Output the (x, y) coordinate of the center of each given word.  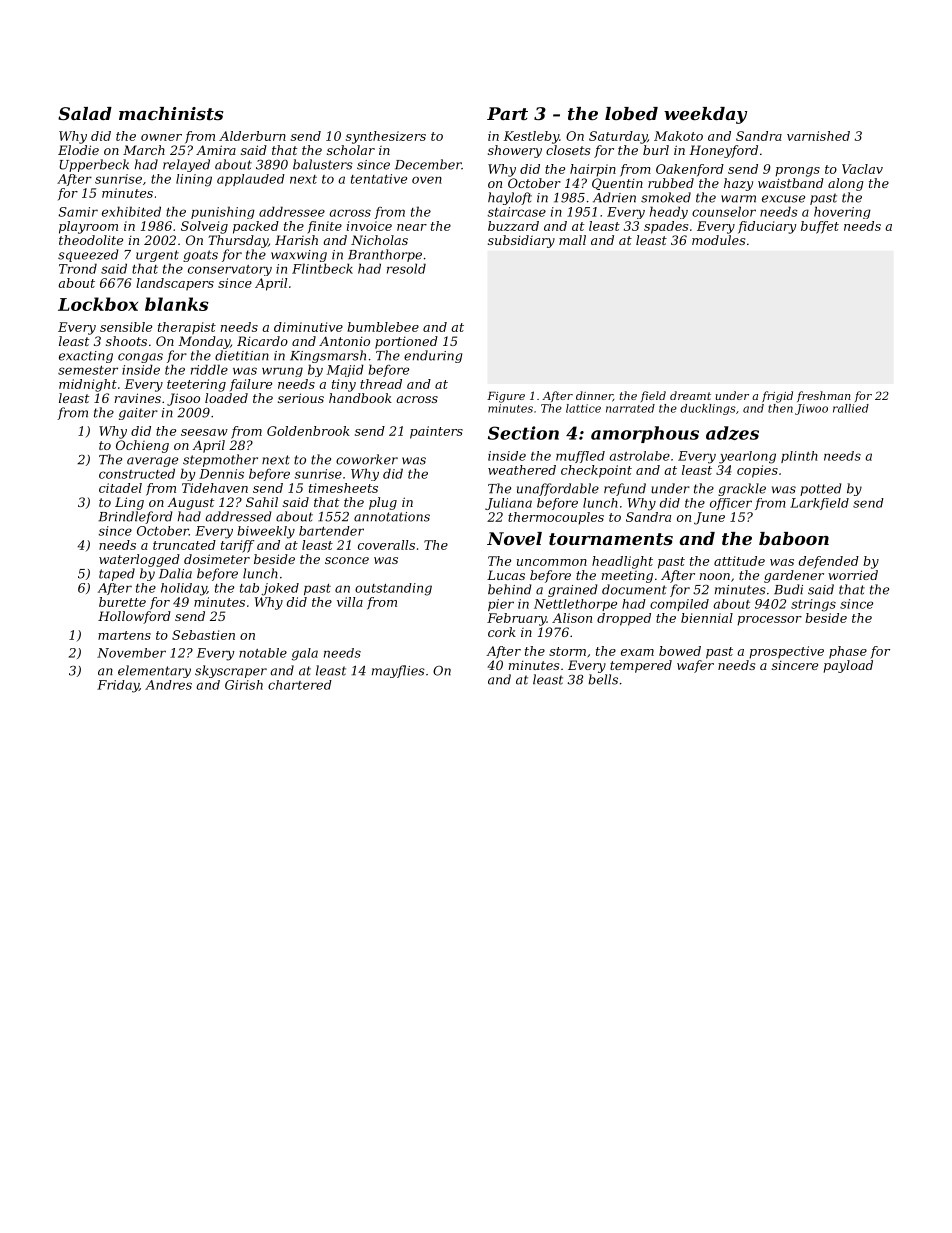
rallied (851, 408)
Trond (78, 268)
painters (436, 432)
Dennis (221, 474)
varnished (818, 136)
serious (301, 398)
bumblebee (383, 327)
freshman (823, 396)
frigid (777, 397)
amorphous (645, 434)
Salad (85, 113)
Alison (572, 618)
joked (280, 589)
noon (715, 576)
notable (263, 653)
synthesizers (386, 137)
